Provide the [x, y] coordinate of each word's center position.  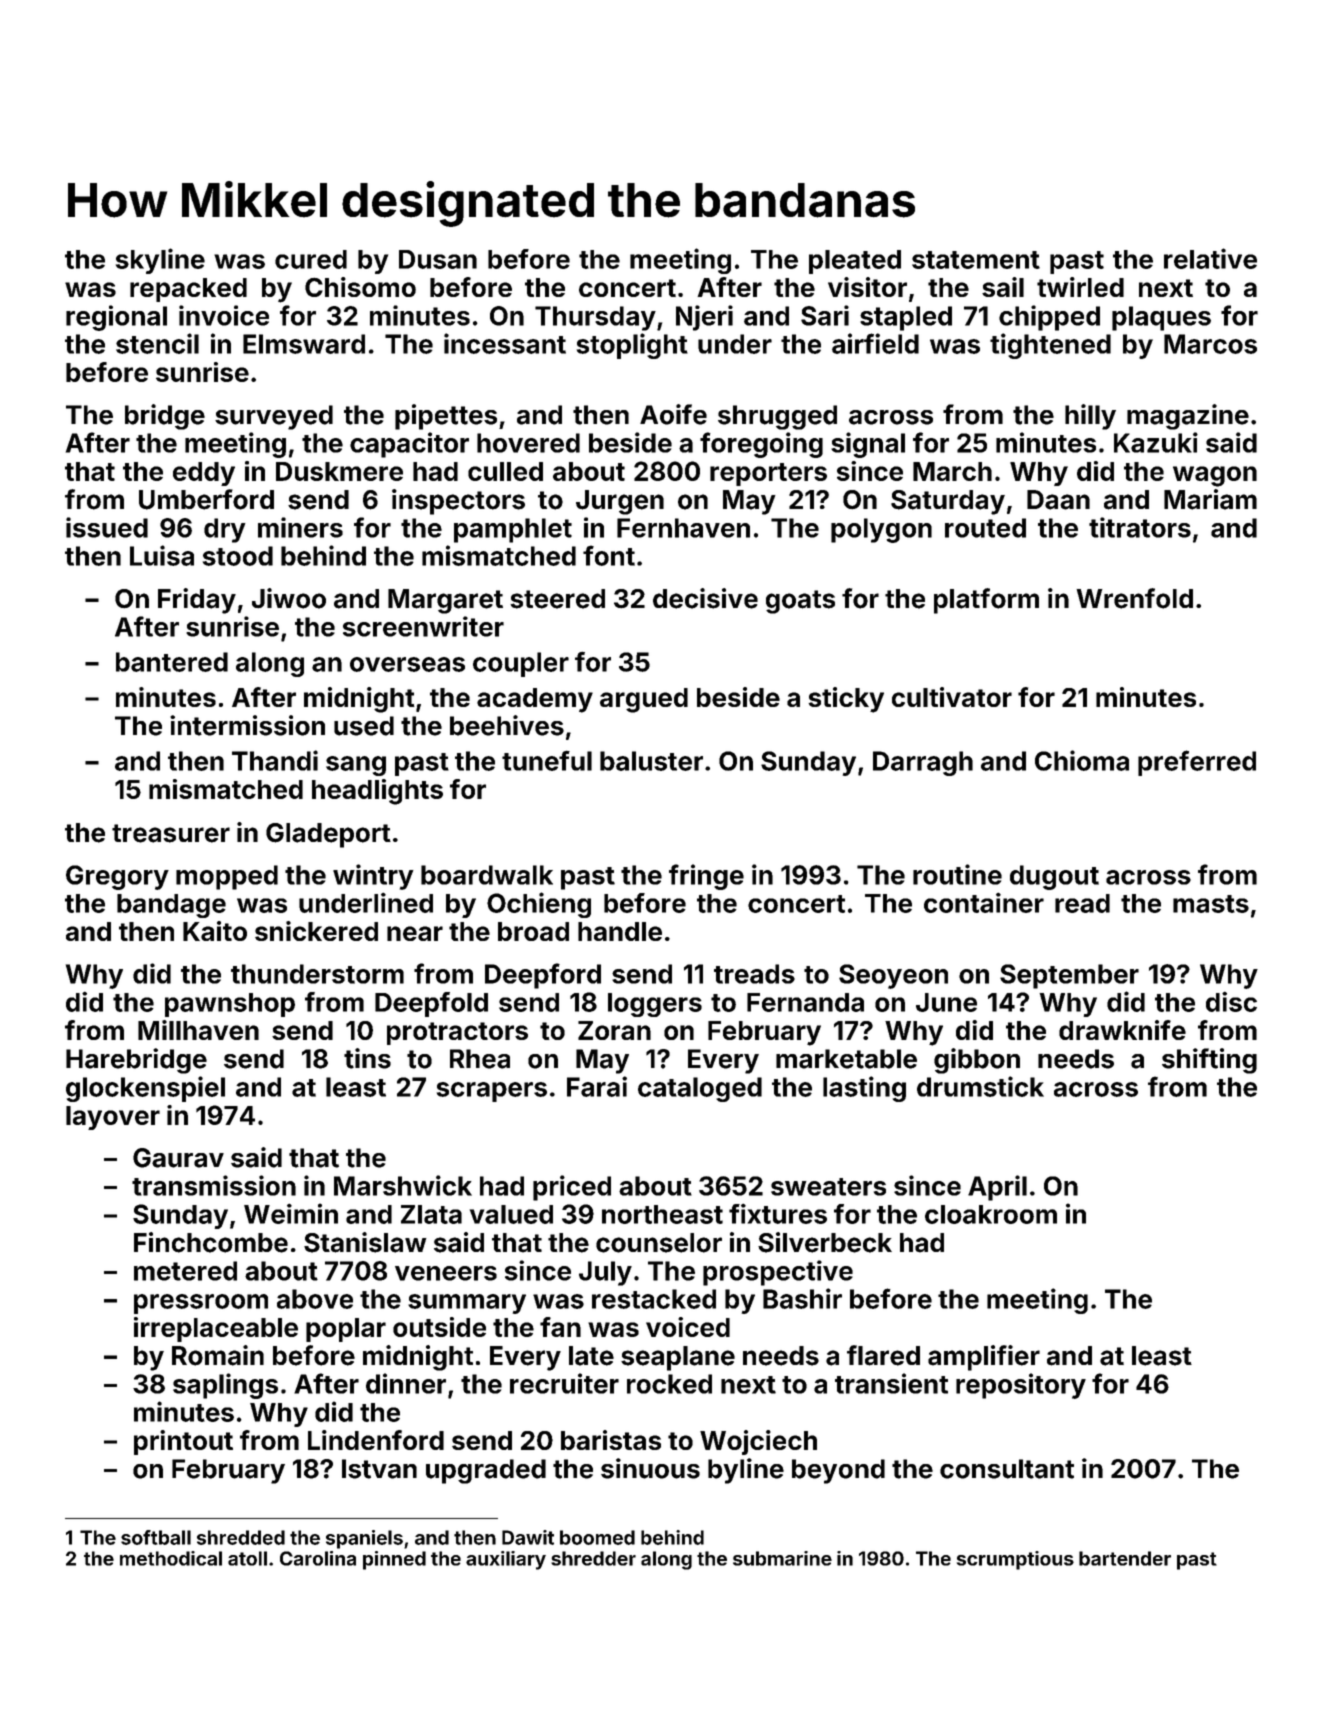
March [952, 471]
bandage [171, 906]
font [609, 555]
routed [985, 528]
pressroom [201, 1304]
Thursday [595, 318]
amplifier [984, 1358]
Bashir [802, 1298]
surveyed [274, 417]
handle [620, 931]
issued [107, 527]
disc [1231, 1001]
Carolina [318, 1558]
